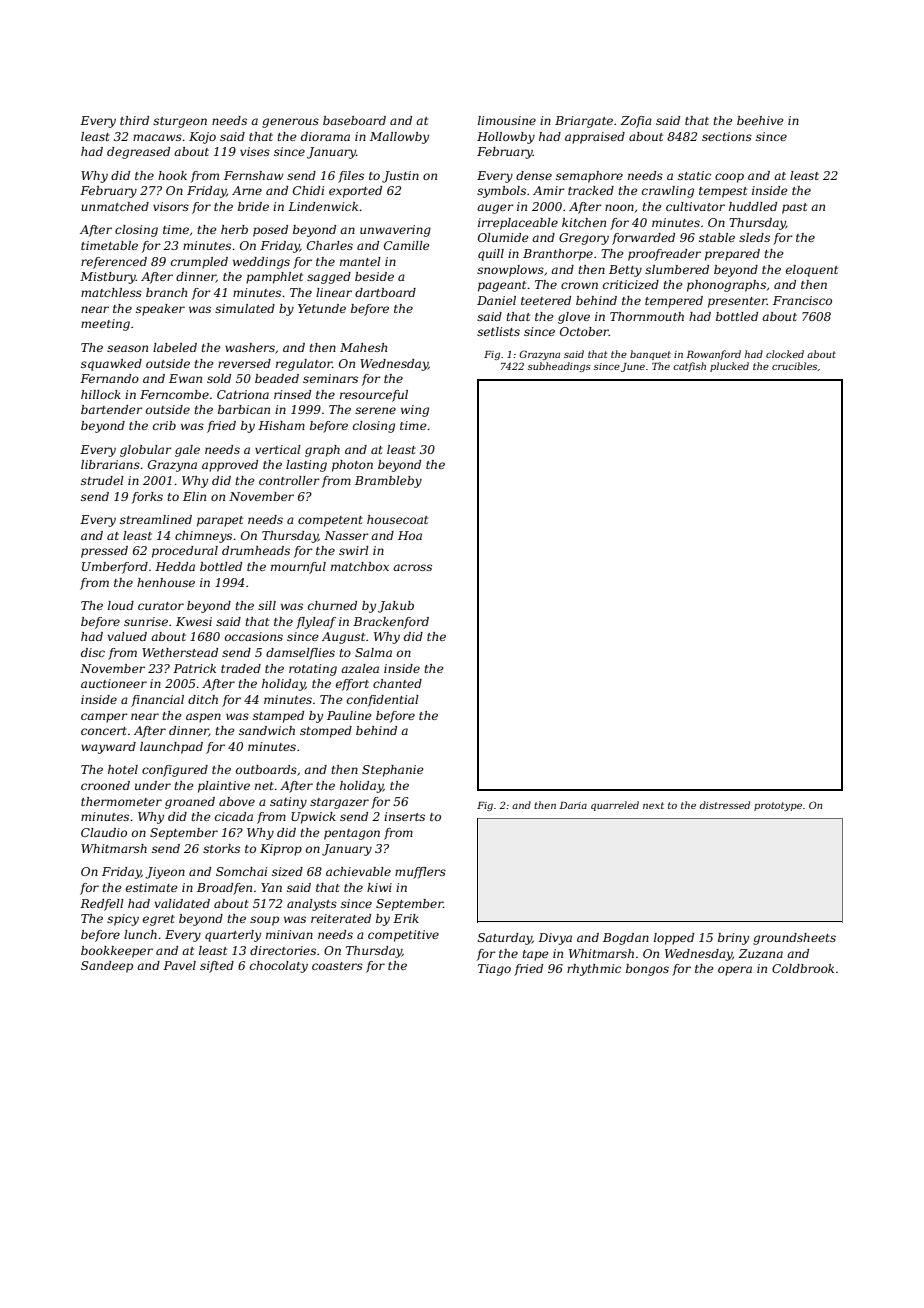 Image resolution: width=924 pixels, height=1308 pixels. What do you see at coordinates (274, 278) in the document?
I see `pamphlet` at bounding box center [274, 278].
